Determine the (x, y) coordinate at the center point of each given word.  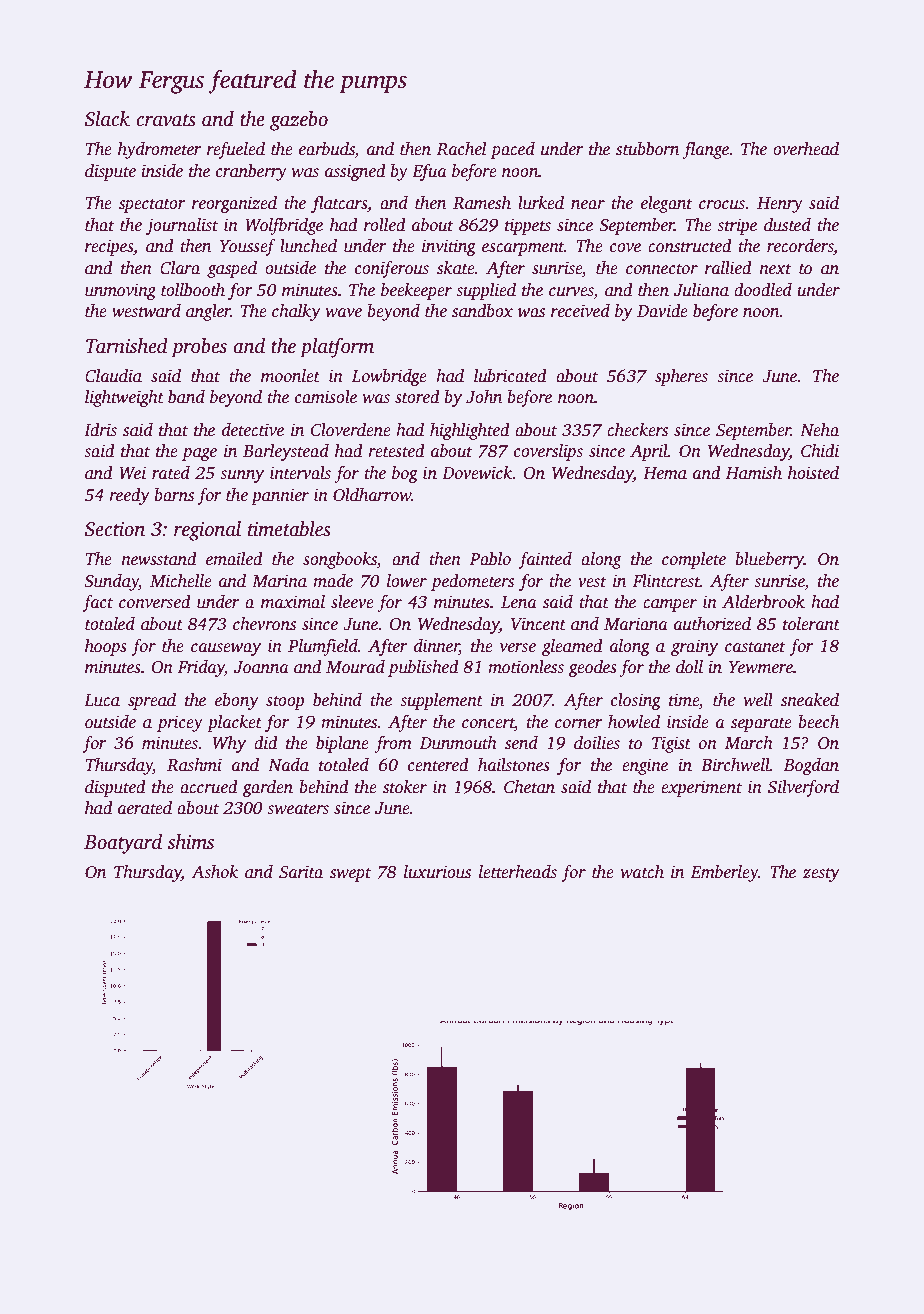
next (775, 269)
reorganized (234, 204)
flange (706, 150)
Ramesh (482, 203)
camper (670, 605)
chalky (296, 312)
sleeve (352, 602)
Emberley (725, 873)
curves (571, 292)
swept (350, 874)
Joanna (261, 667)
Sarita (301, 872)
